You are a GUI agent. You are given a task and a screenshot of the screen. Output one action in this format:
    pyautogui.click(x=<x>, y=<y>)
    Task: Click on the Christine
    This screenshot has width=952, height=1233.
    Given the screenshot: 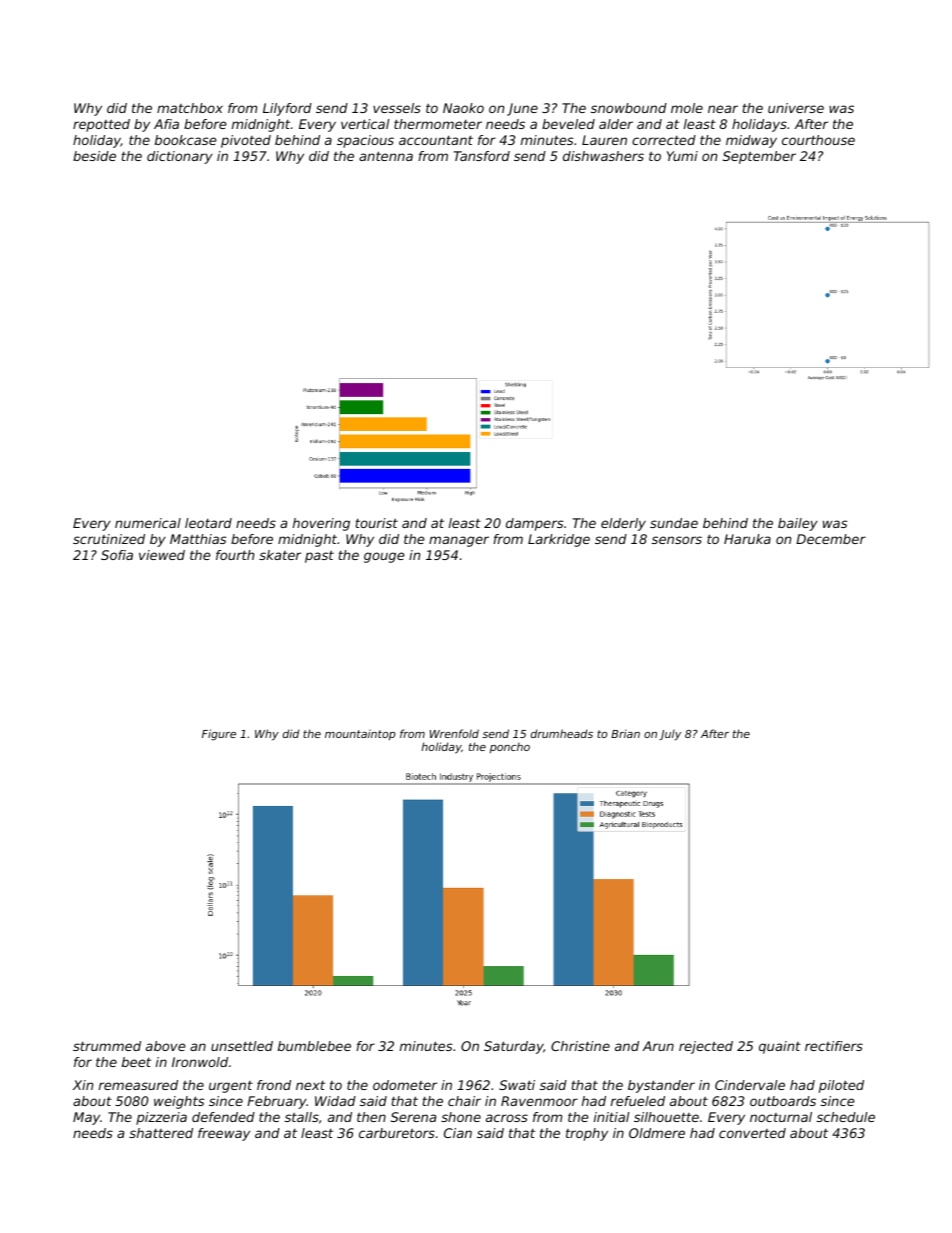 What is the action you would take?
    pyautogui.click(x=580, y=1046)
